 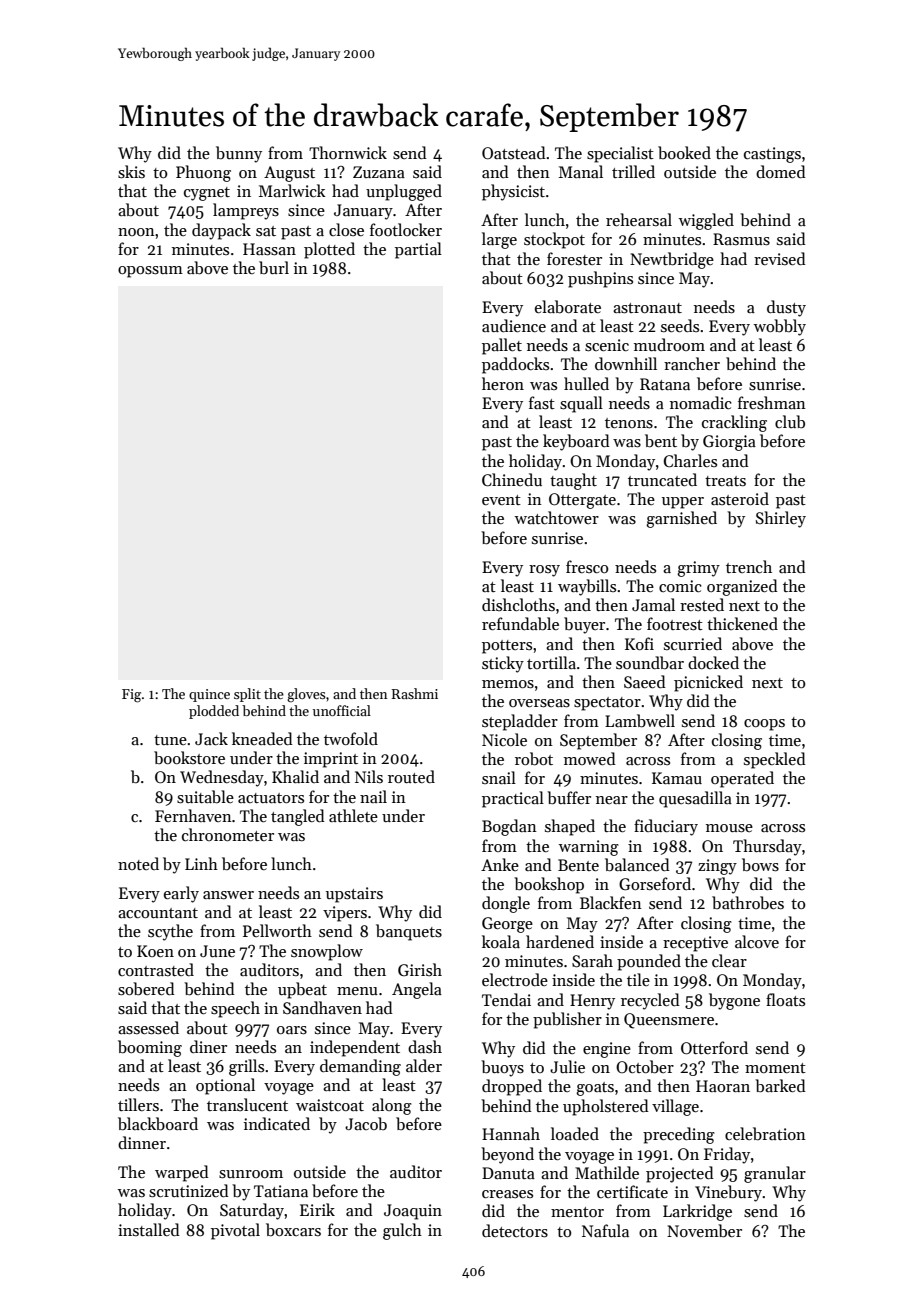 I want to click on Rashmi, so click(x=415, y=693).
